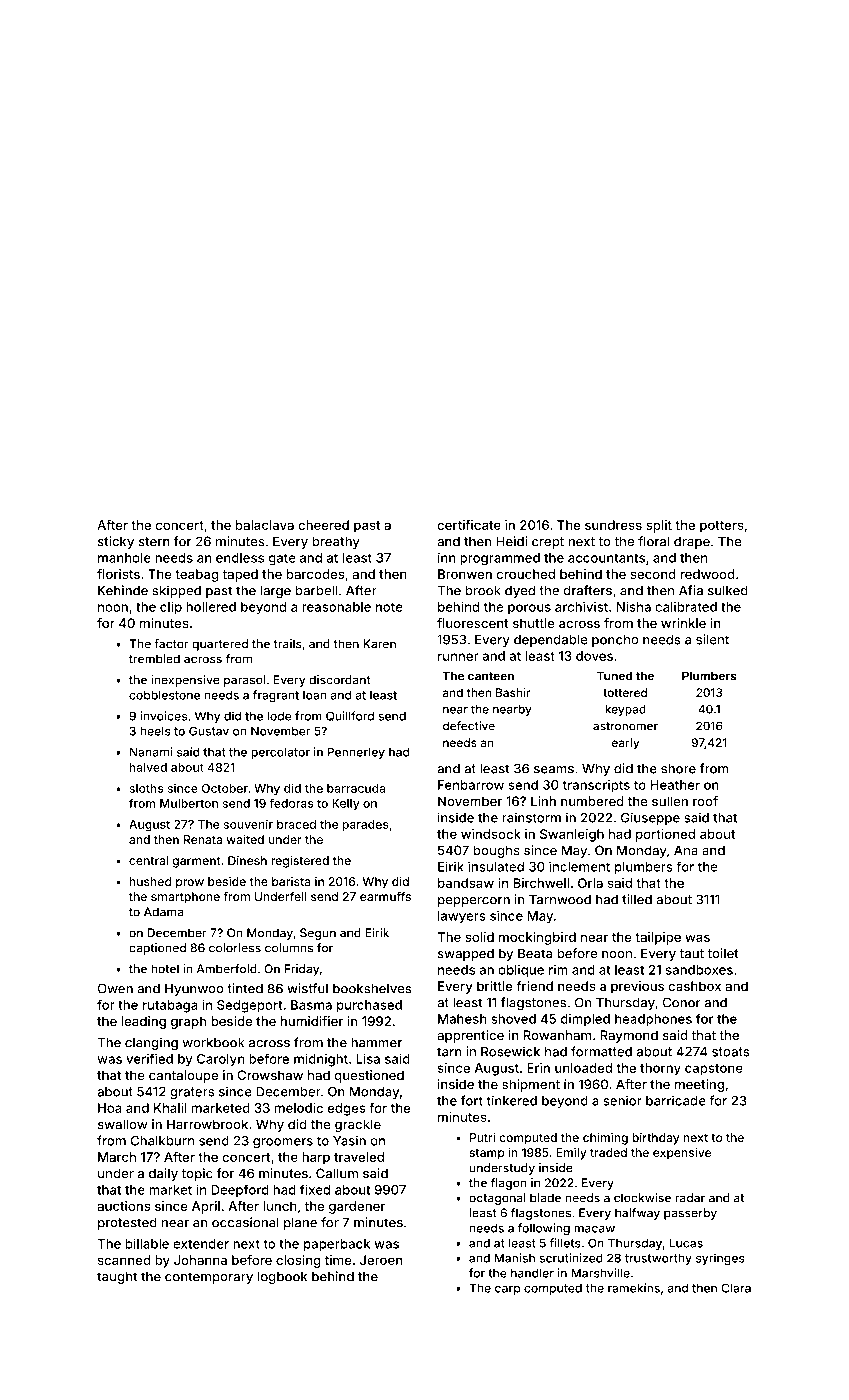 This image has height=1400, width=849. I want to click on Mahesh, so click(462, 1019).
